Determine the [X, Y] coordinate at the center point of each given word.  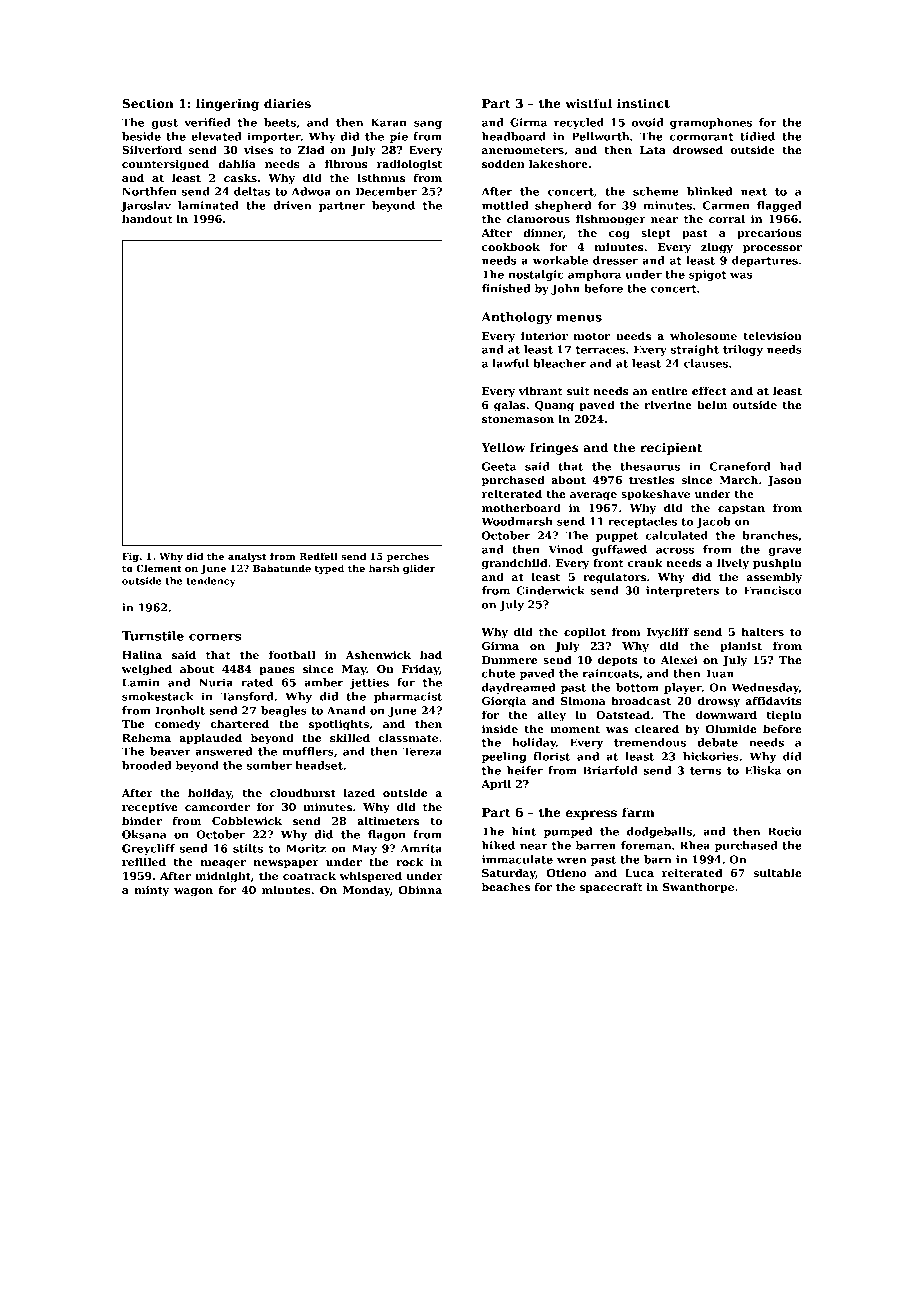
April [496, 784]
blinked [709, 191]
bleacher [559, 363]
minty [151, 891]
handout [147, 218]
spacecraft [611, 887]
